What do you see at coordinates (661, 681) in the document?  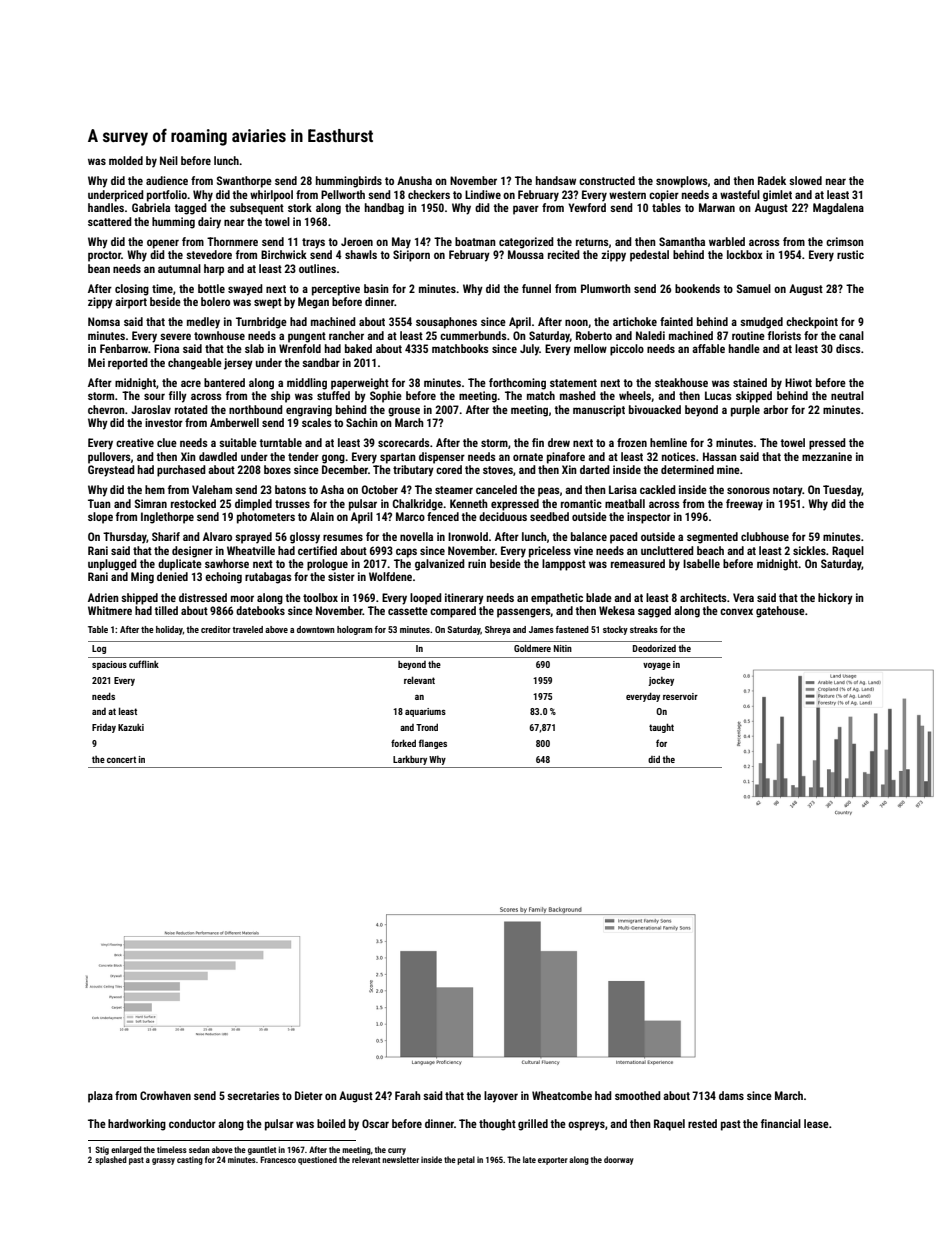 I see `jockey` at bounding box center [661, 681].
